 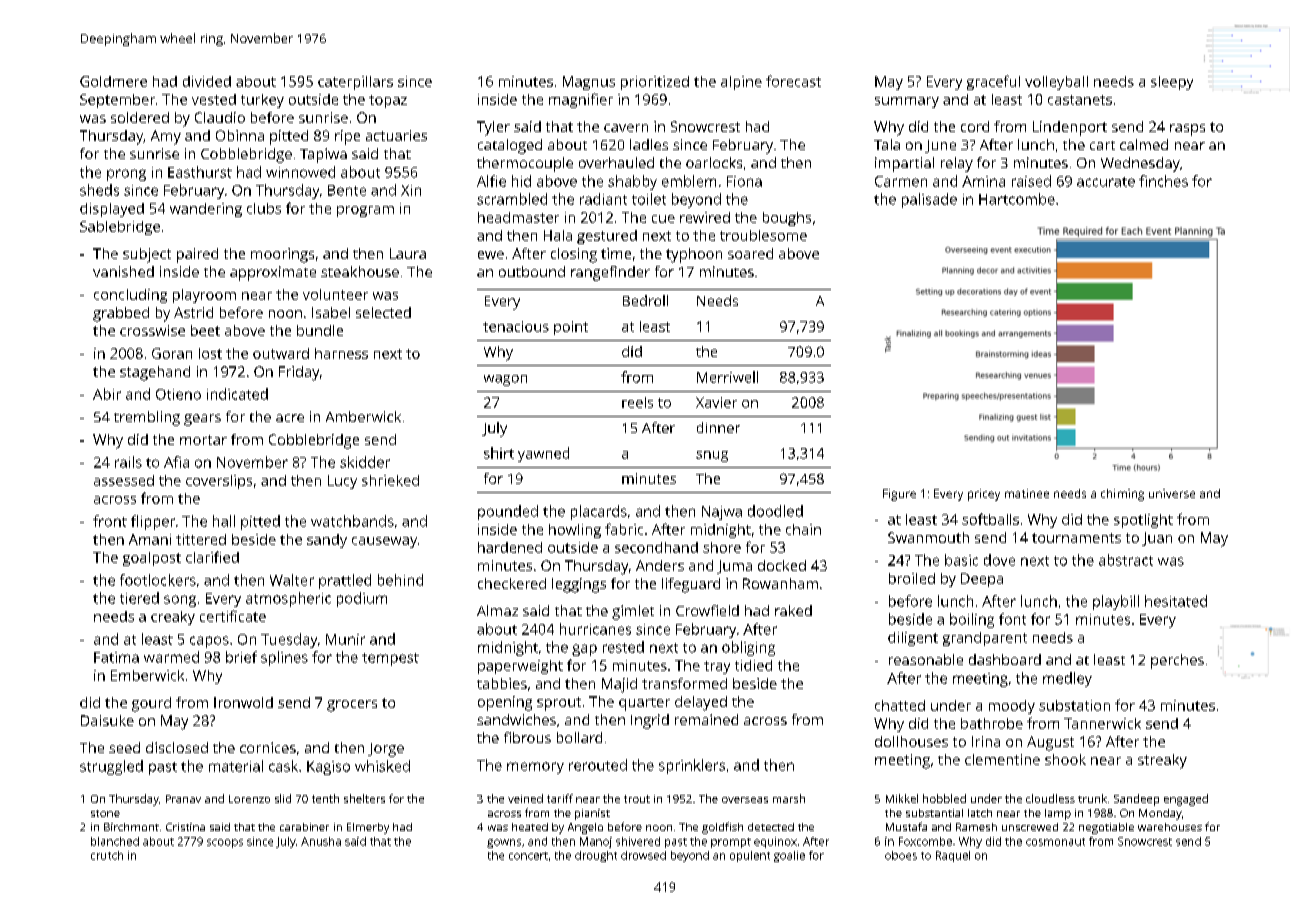 What do you see at coordinates (207, 81) in the image?
I see `divided` at bounding box center [207, 81].
